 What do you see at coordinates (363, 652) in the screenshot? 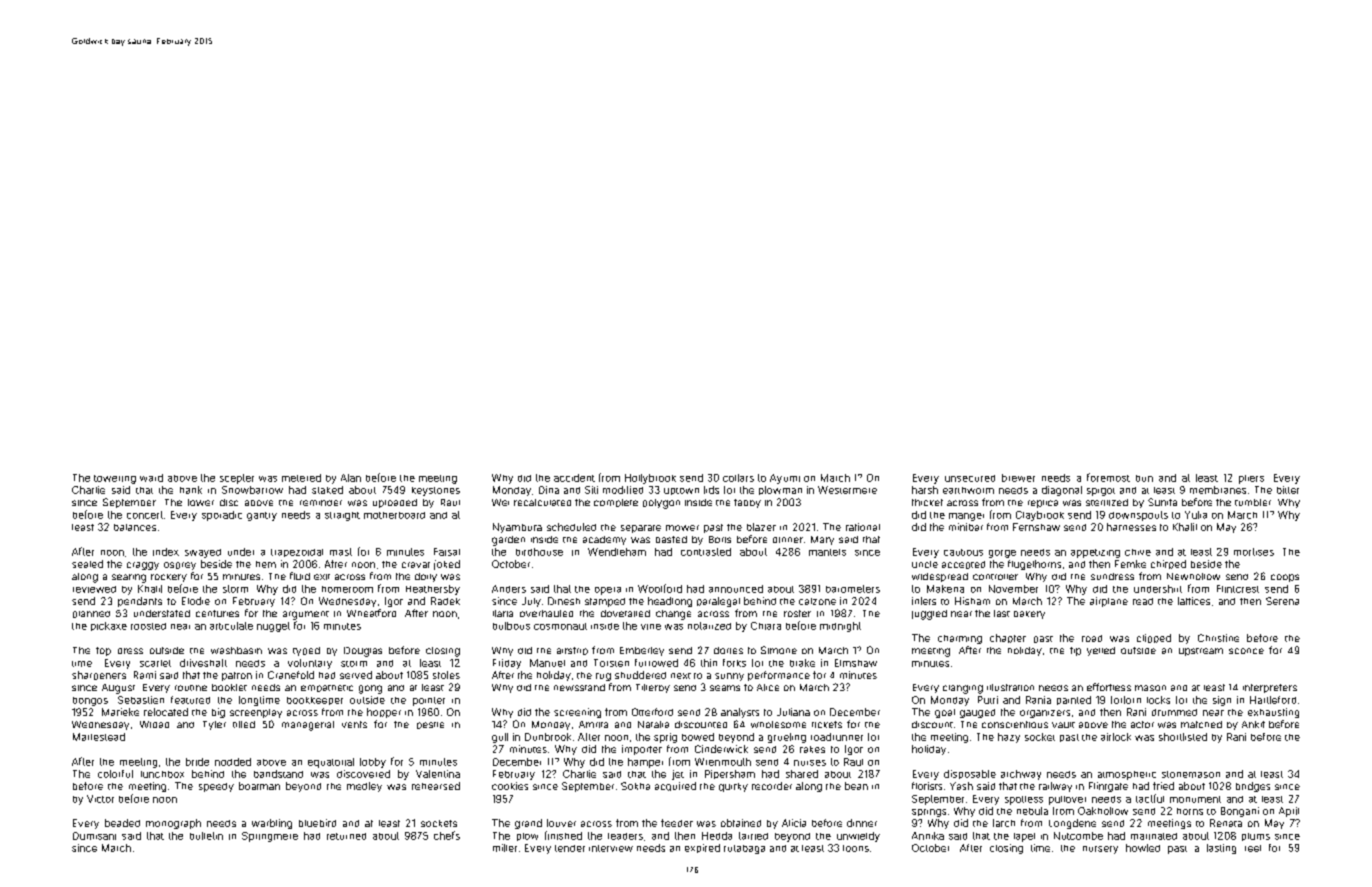
I see `Douglas` at bounding box center [363, 652].
